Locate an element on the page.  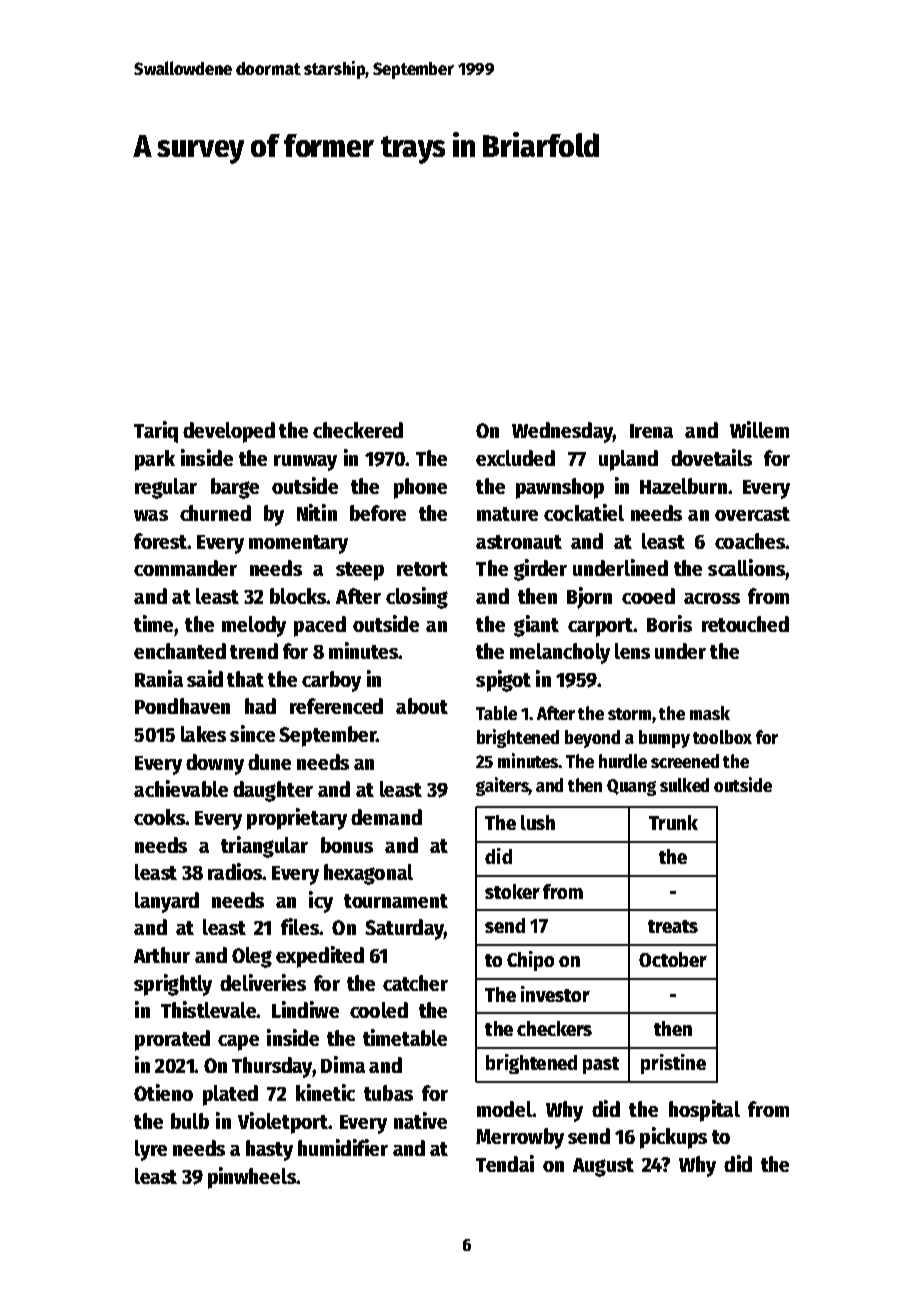
toolbox is located at coordinates (722, 737).
